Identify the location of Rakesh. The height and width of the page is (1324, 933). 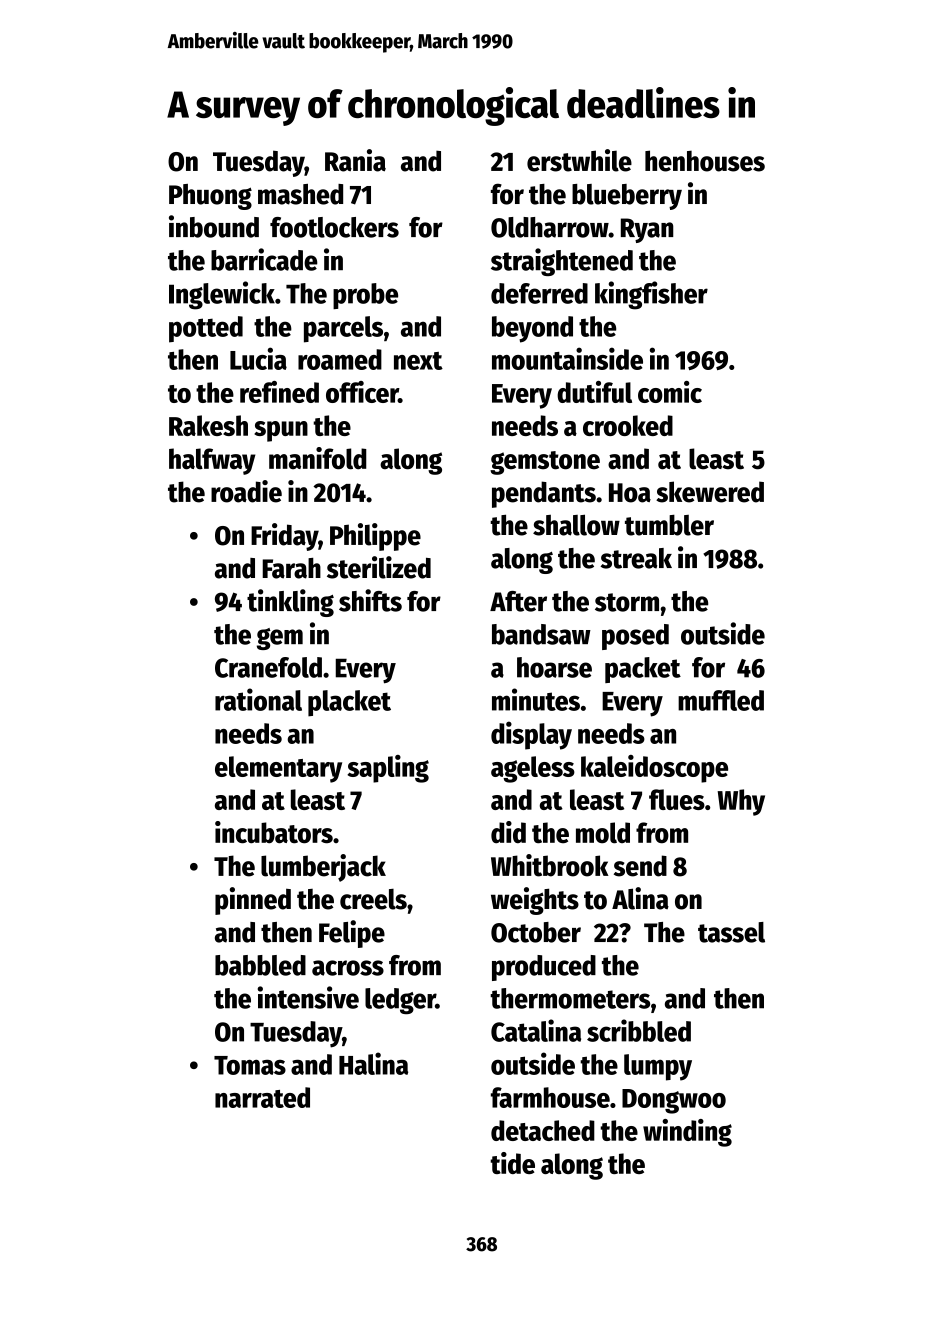
(208, 425).
